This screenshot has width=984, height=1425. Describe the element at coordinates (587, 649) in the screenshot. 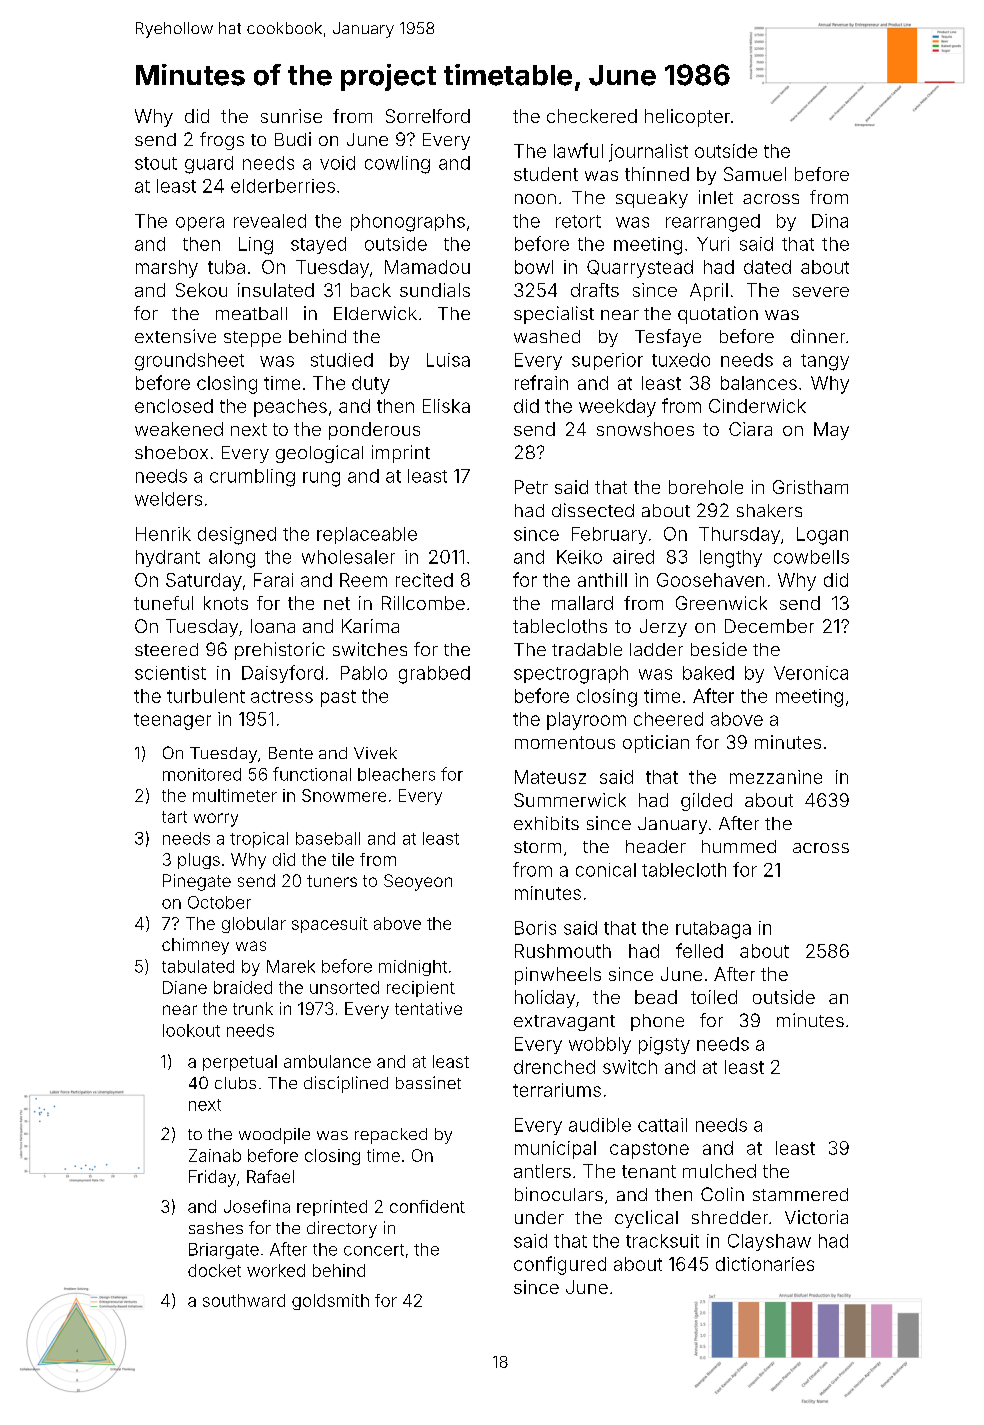

I see `tradable` at that location.
